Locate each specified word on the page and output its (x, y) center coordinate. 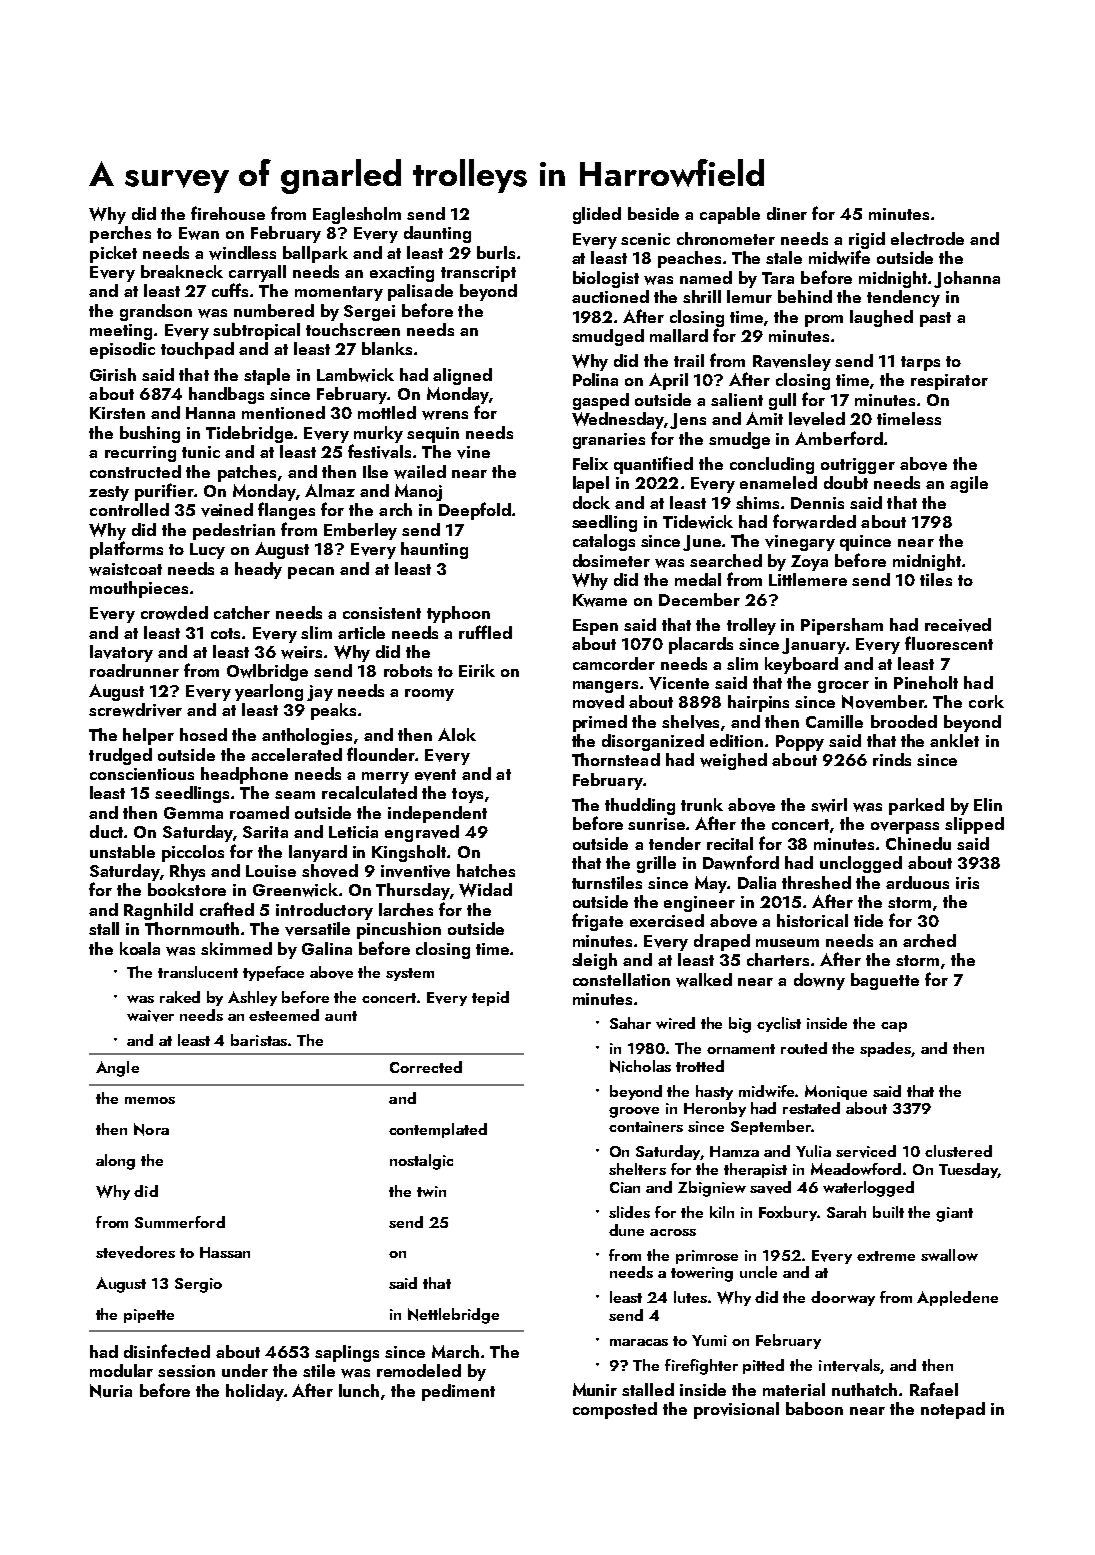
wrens (445, 415)
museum (787, 943)
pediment (458, 1392)
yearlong (269, 692)
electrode (927, 238)
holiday (255, 1392)
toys (467, 795)
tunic (201, 452)
